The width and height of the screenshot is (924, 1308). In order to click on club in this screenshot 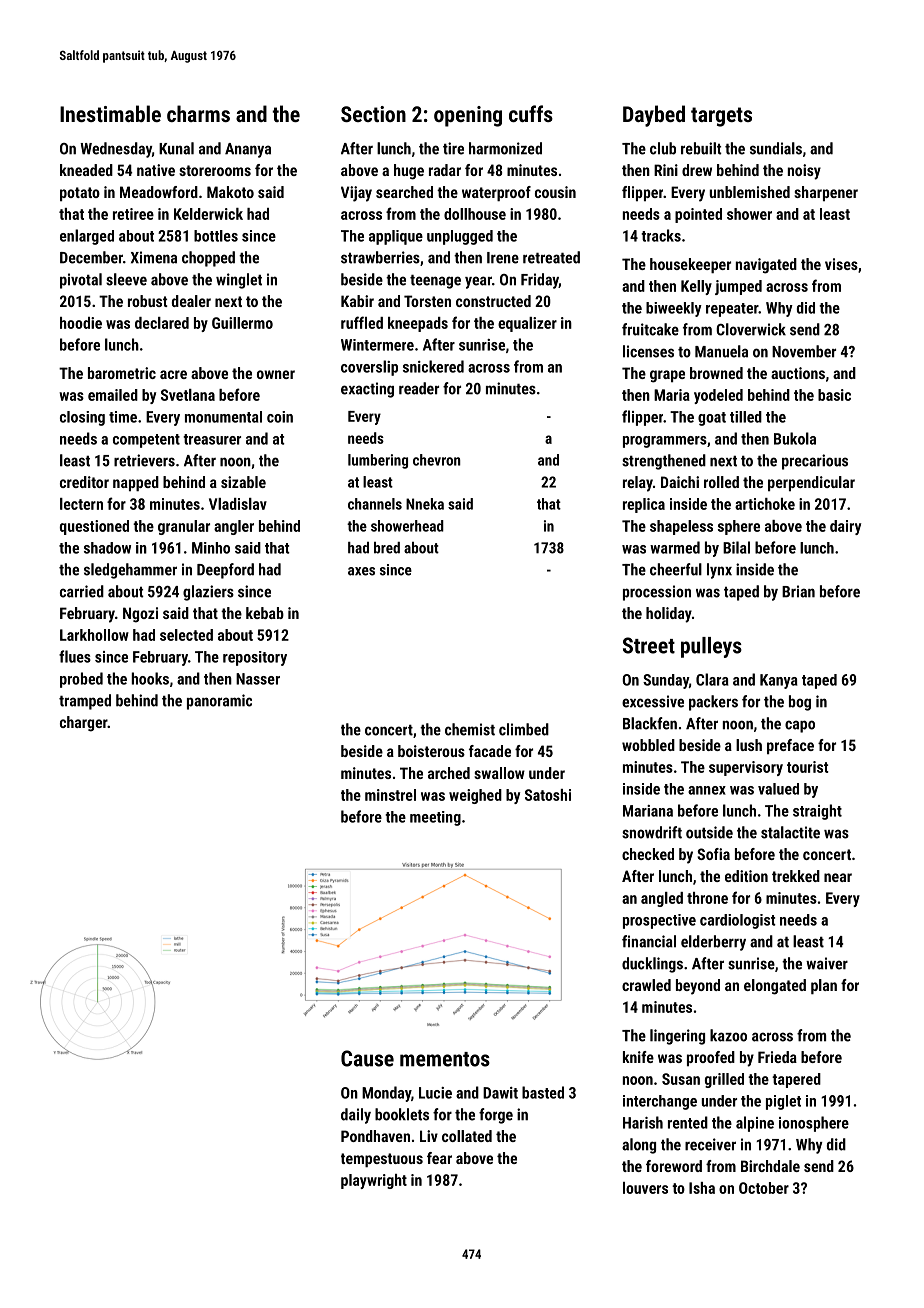, I will do `click(663, 148)`.
